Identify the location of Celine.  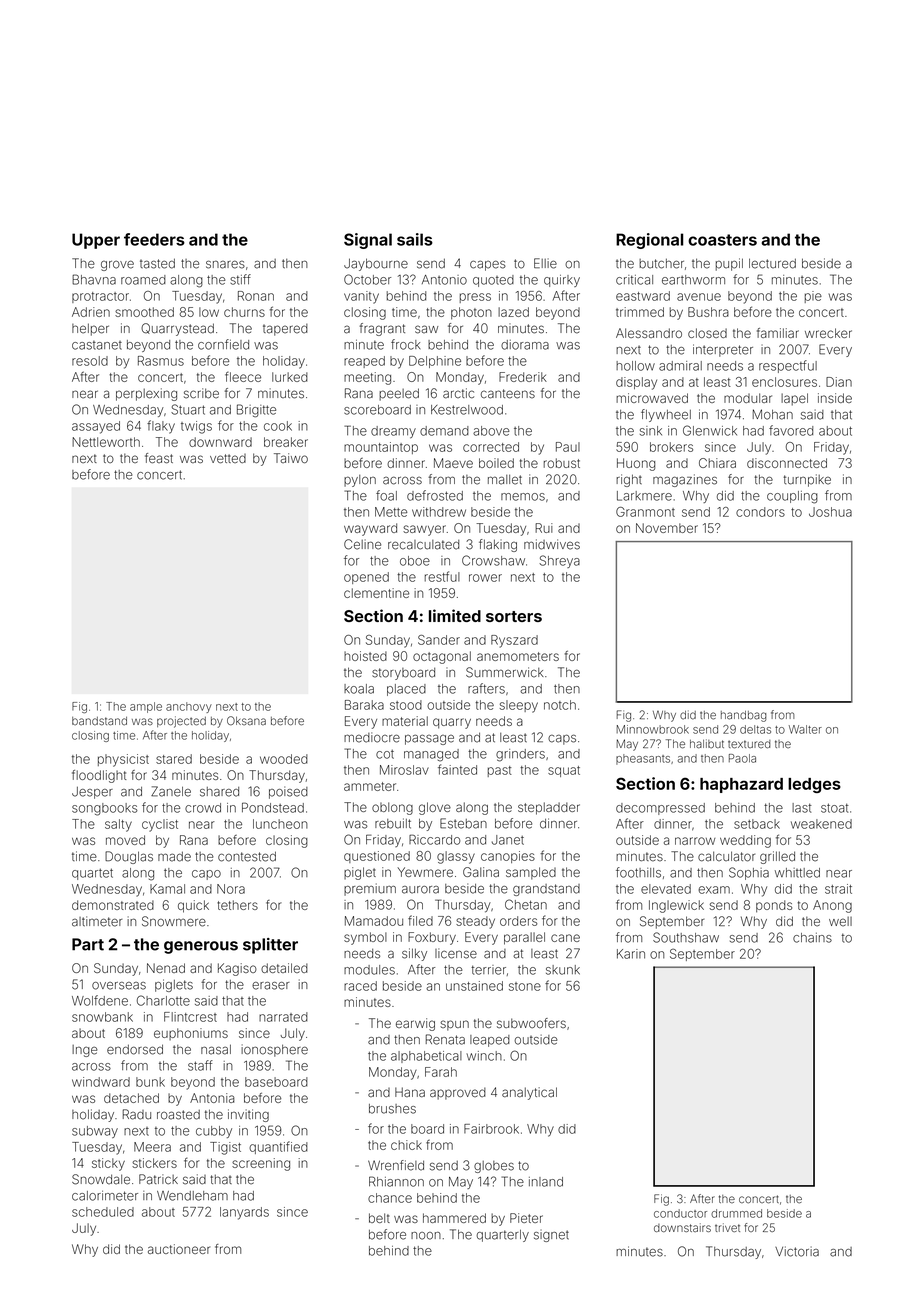
(362, 544).
